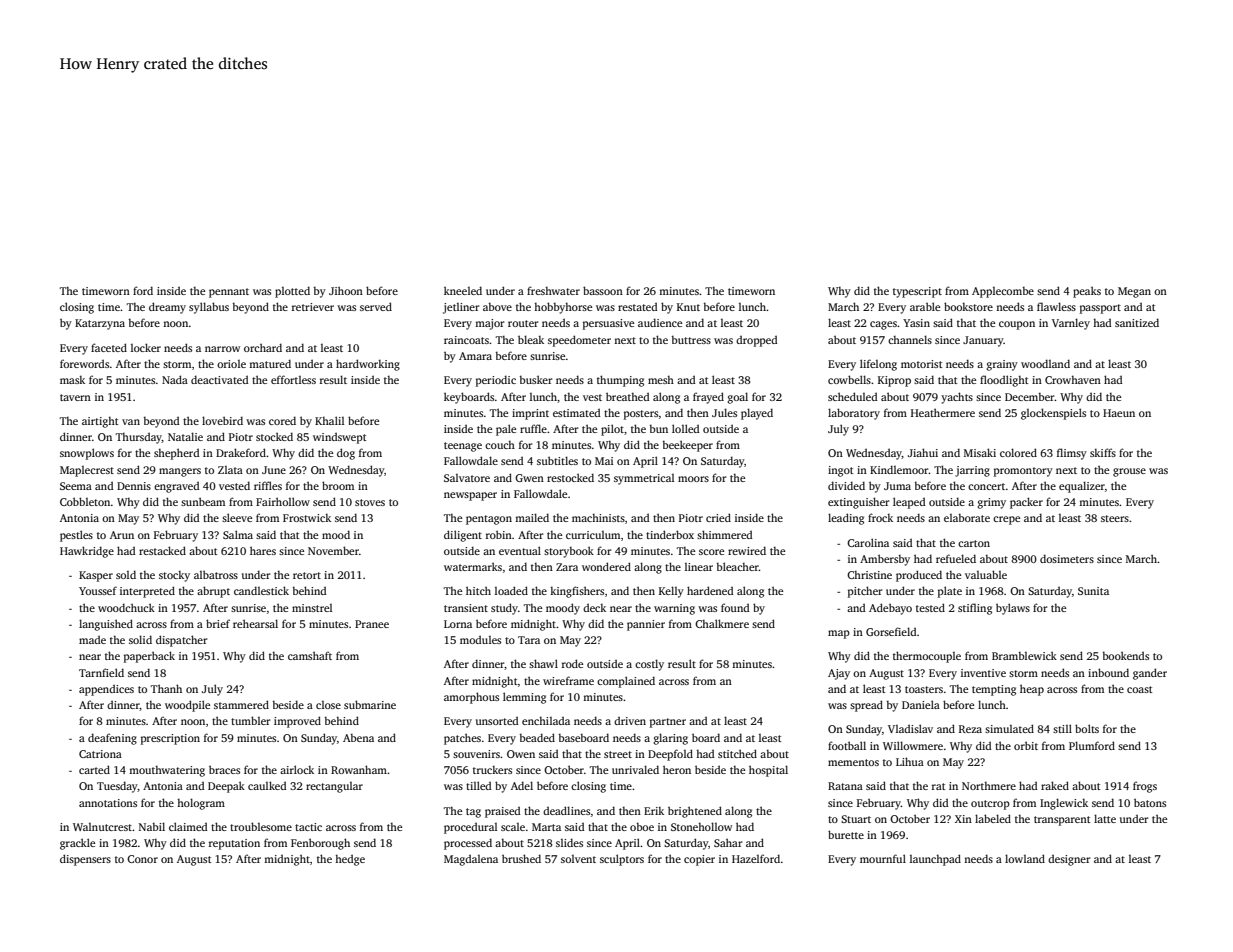  I want to click on airtight, so click(100, 422).
